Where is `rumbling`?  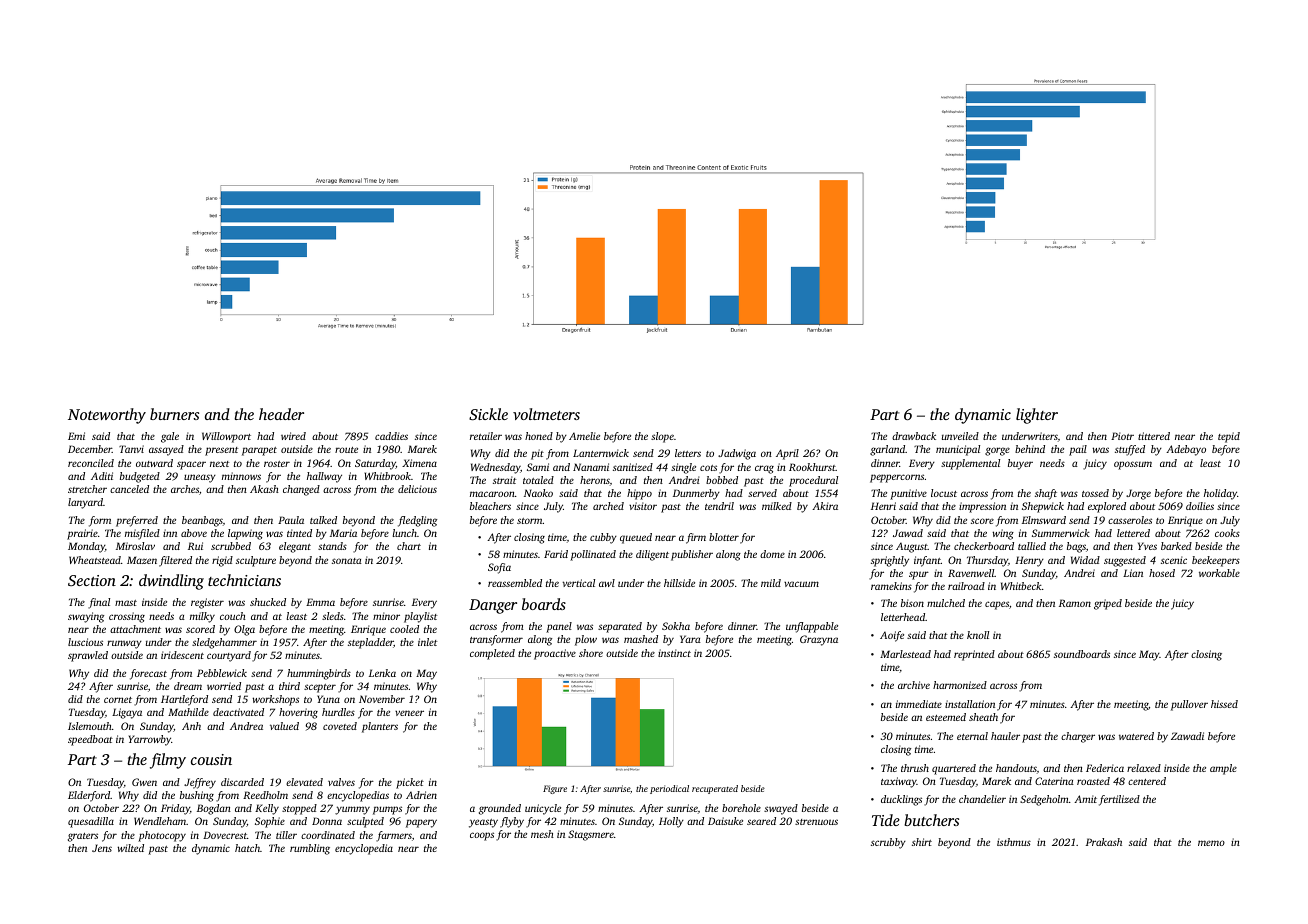
rumbling is located at coordinates (310, 849).
